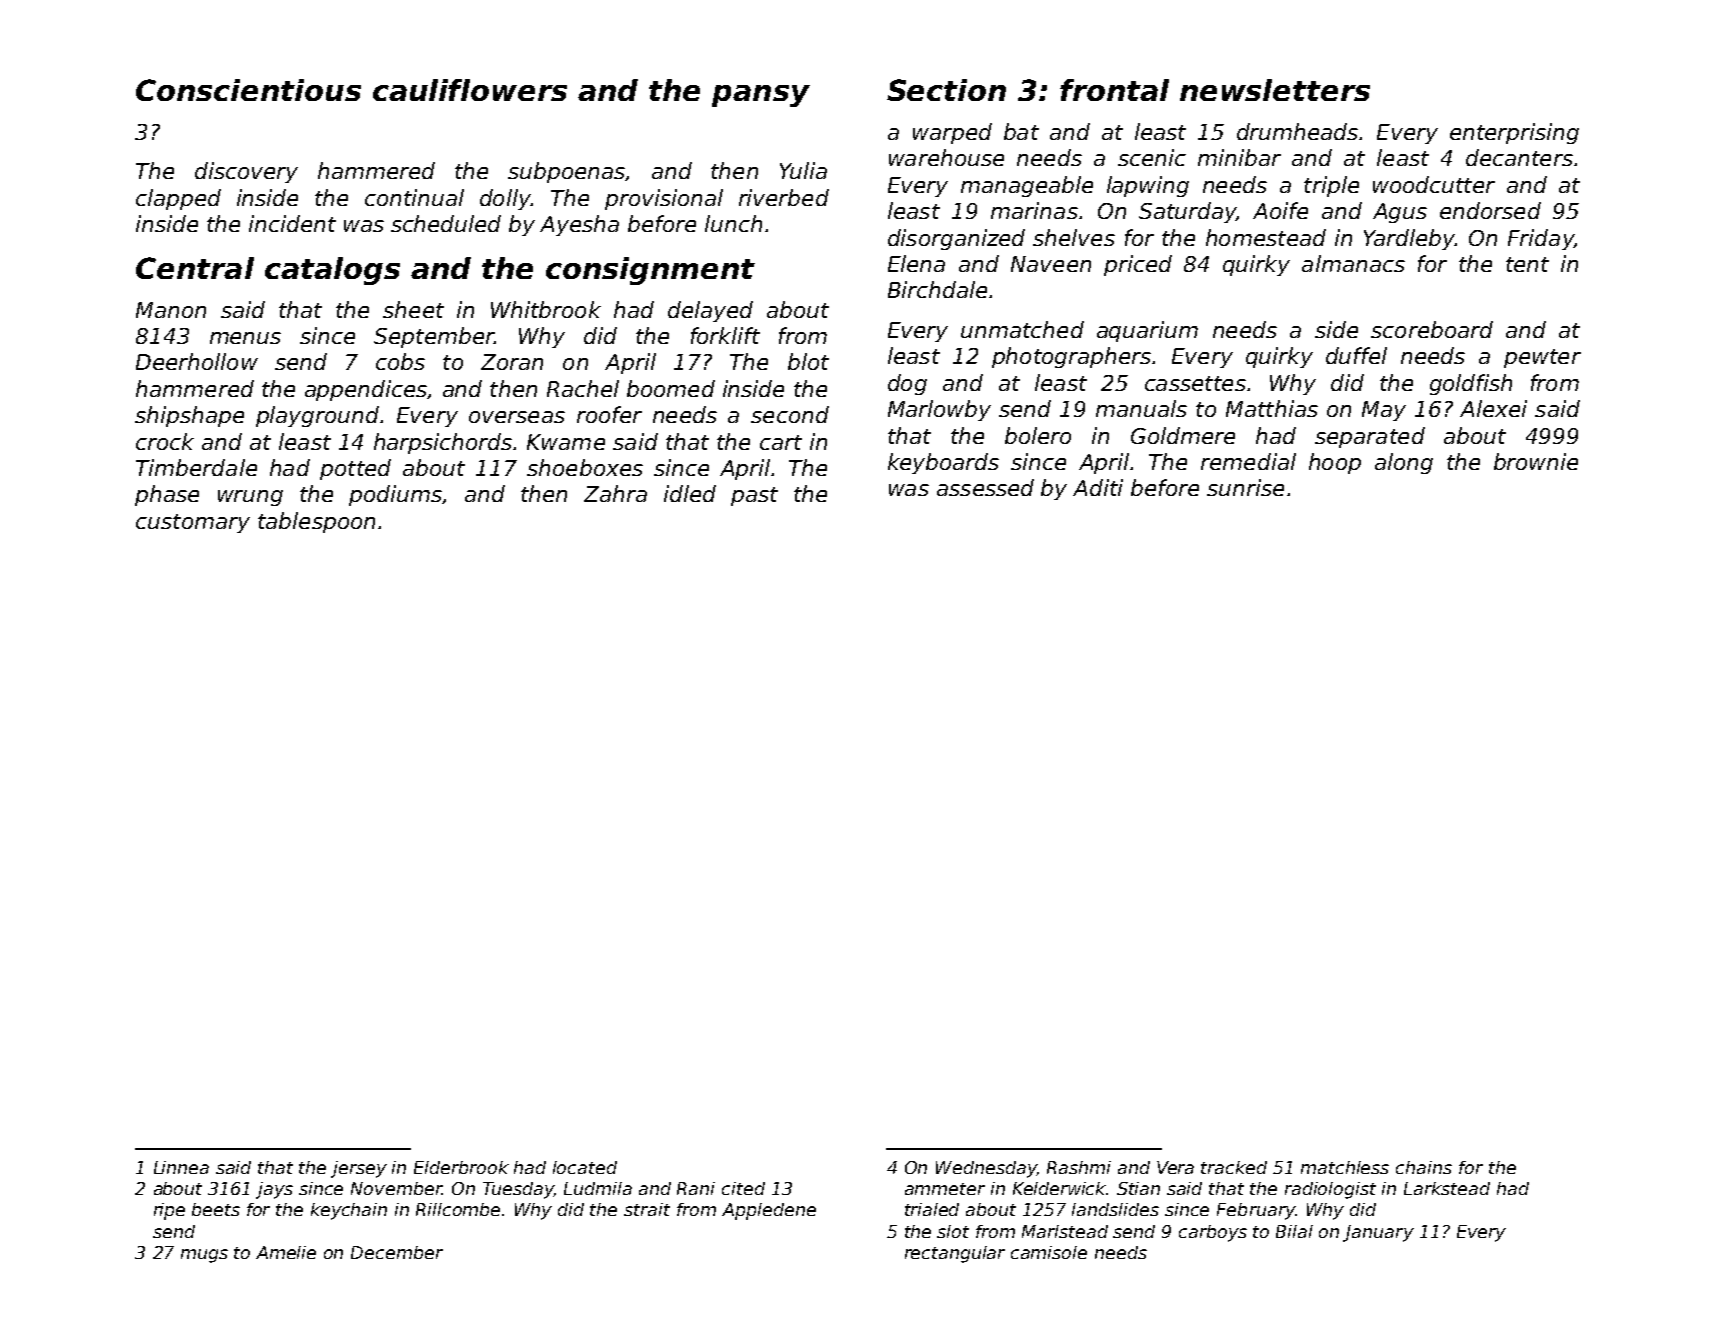  I want to click on matchless, so click(1345, 1167).
